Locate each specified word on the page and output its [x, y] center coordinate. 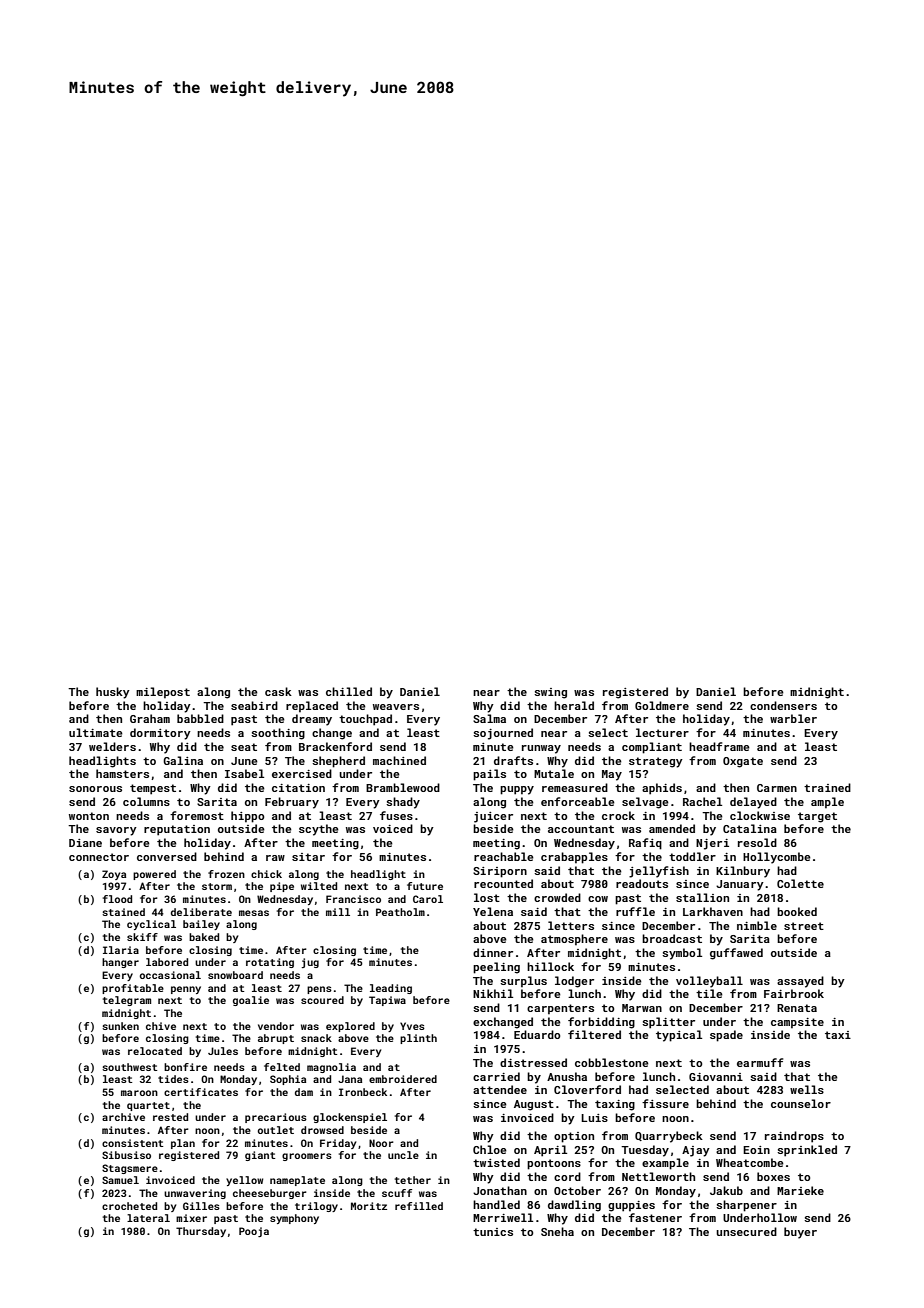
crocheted [129, 1206]
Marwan [642, 1008]
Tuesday [645, 1151]
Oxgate [743, 762]
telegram [127, 1001]
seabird [254, 705]
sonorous [95, 789]
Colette [800, 883]
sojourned [503, 734]
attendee [500, 1089]
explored [350, 1027]
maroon [139, 1093]
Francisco [353, 899]
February [292, 803]
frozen [226, 874]
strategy [656, 762]
